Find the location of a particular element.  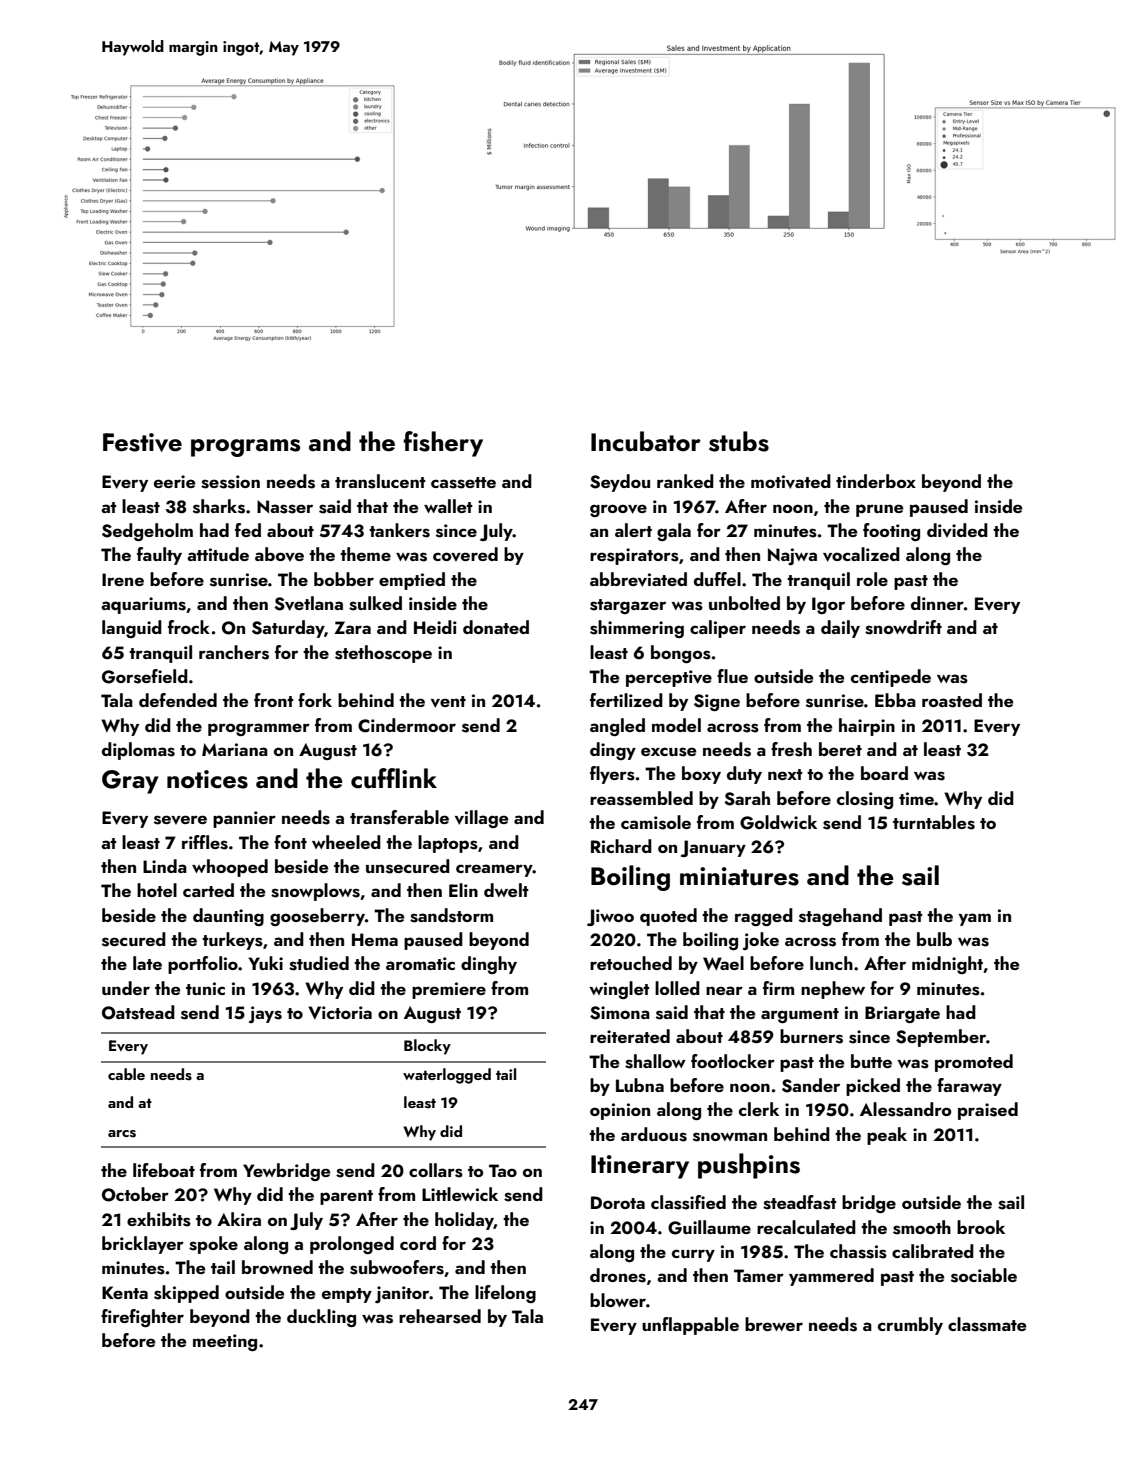

firefighter is located at coordinates (142, 1318).
